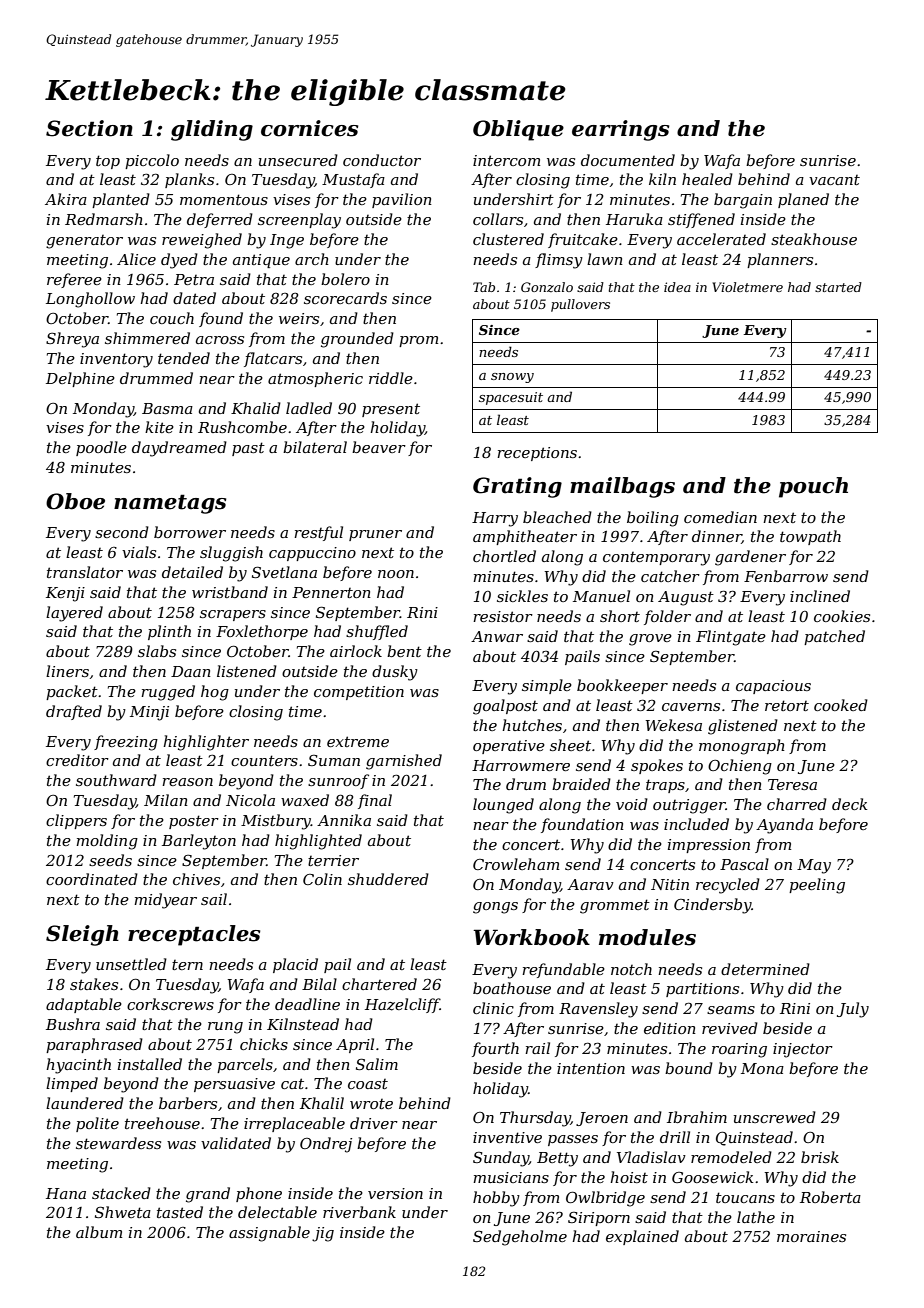 Image resolution: width=924 pixels, height=1308 pixels. What do you see at coordinates (126, 743) in the screenshot?
I see `freezing` at bounding box center [126, 743].
